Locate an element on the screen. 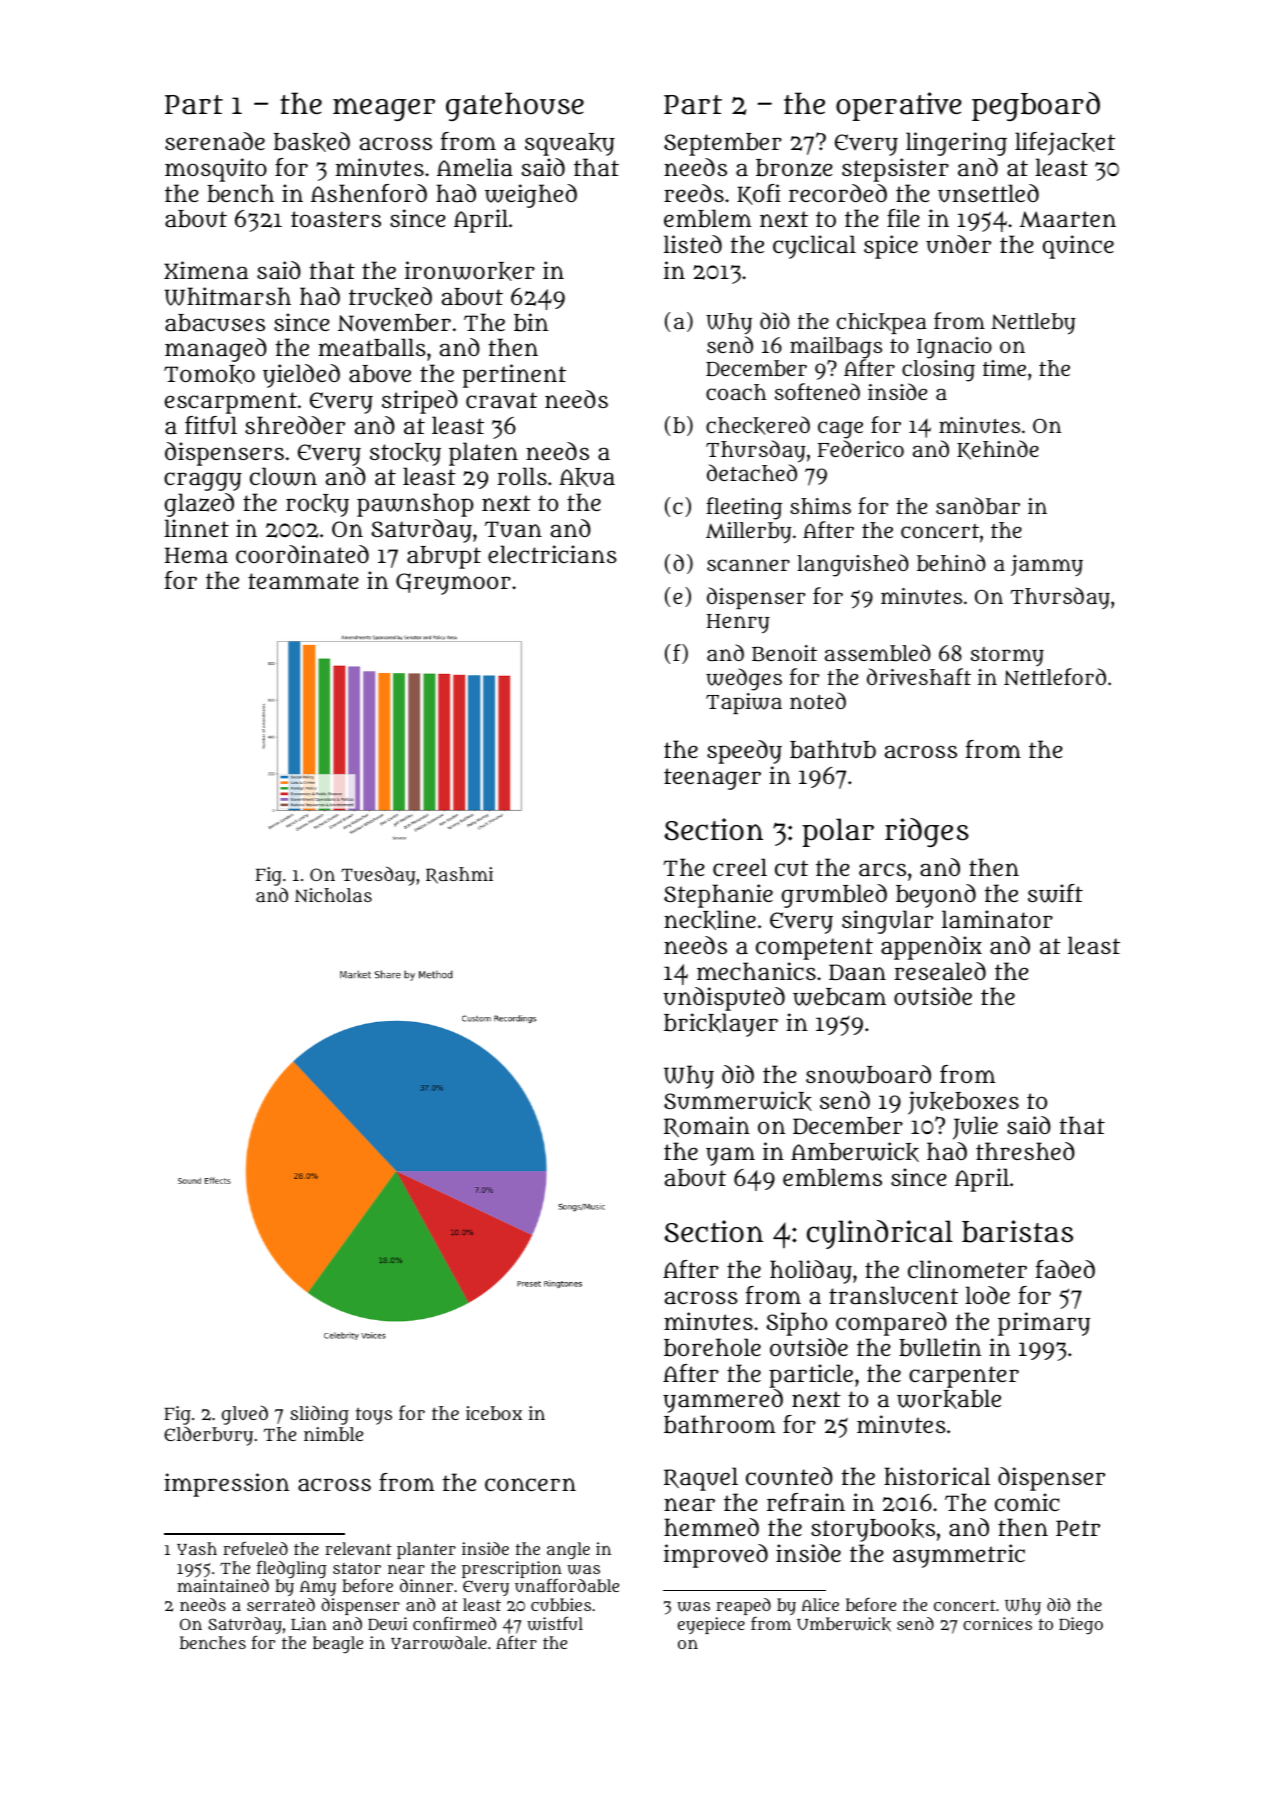 The height and width of the screenshot is (1815, 1284). under is located at coordinates (958, 244).
